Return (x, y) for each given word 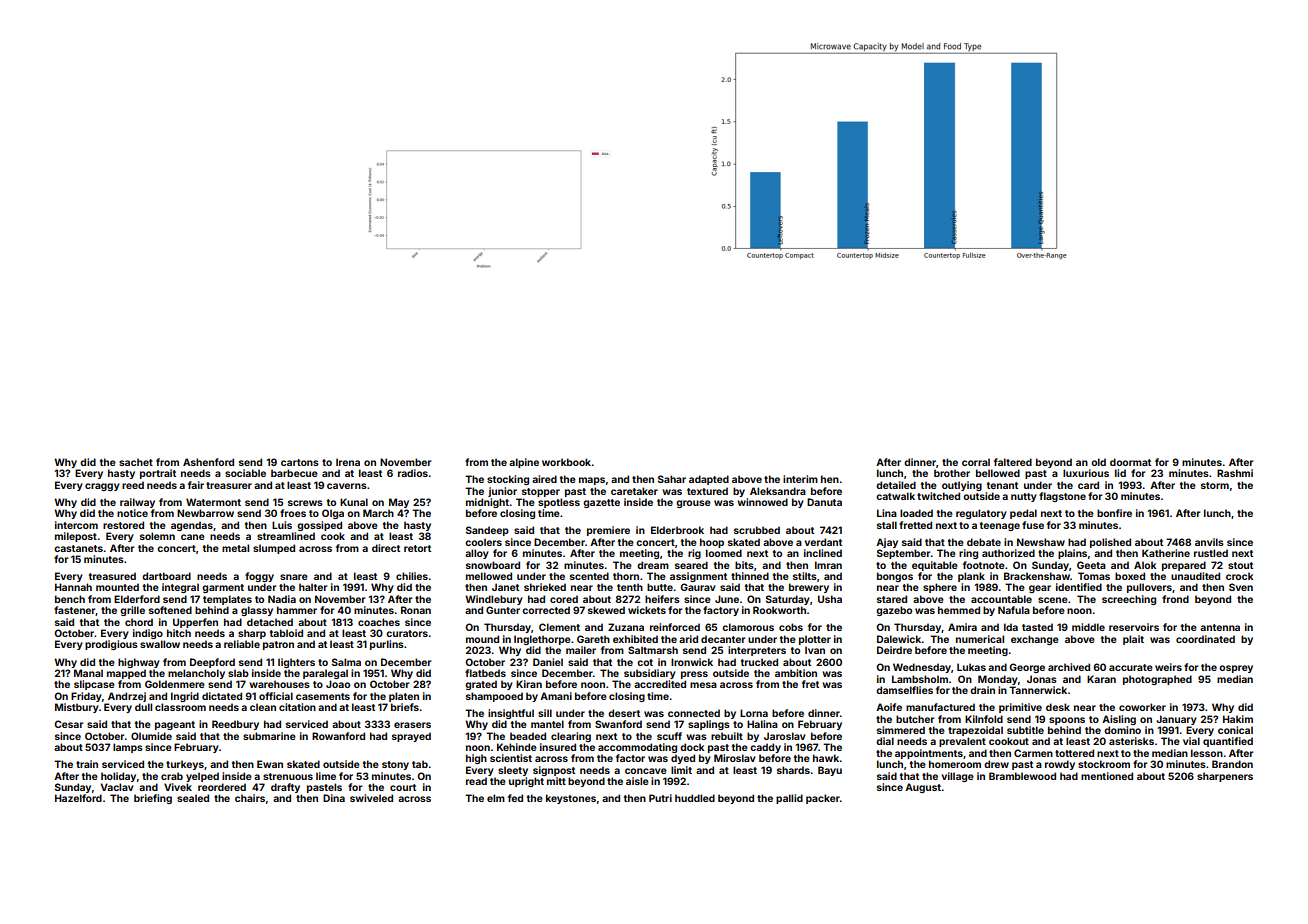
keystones (571, 799)
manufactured (940, 707)
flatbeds (485, 673)
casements (323, 696)
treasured (112, 576)
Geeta (1091, 565)
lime (326, 776)
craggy (102, 487)
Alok (1145, 565)
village (958, 777)
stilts (805, 576)
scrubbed (757, 530)
